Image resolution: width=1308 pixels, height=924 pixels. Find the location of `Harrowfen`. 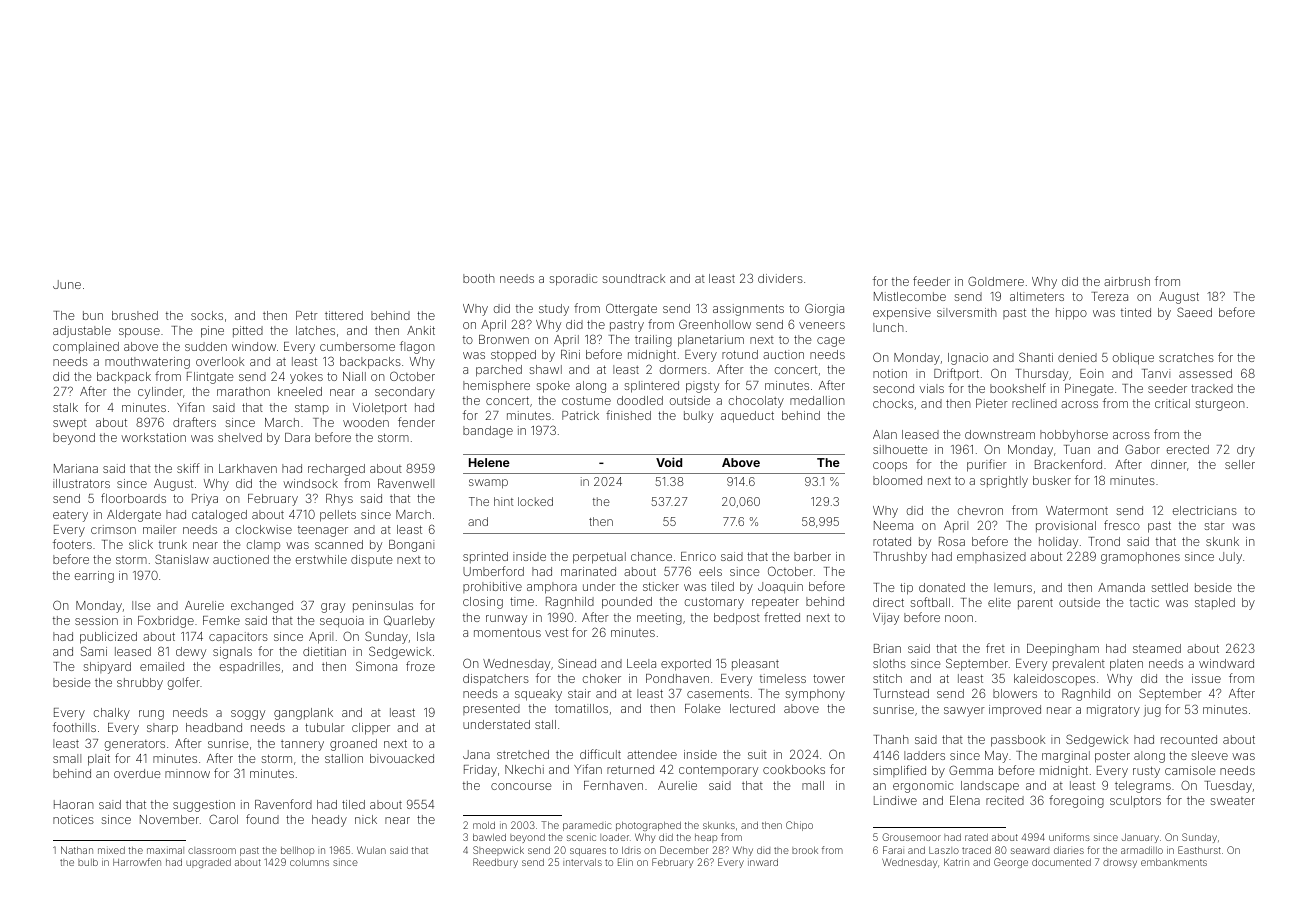

Harrowfen is located at coordinates (137, 862).
